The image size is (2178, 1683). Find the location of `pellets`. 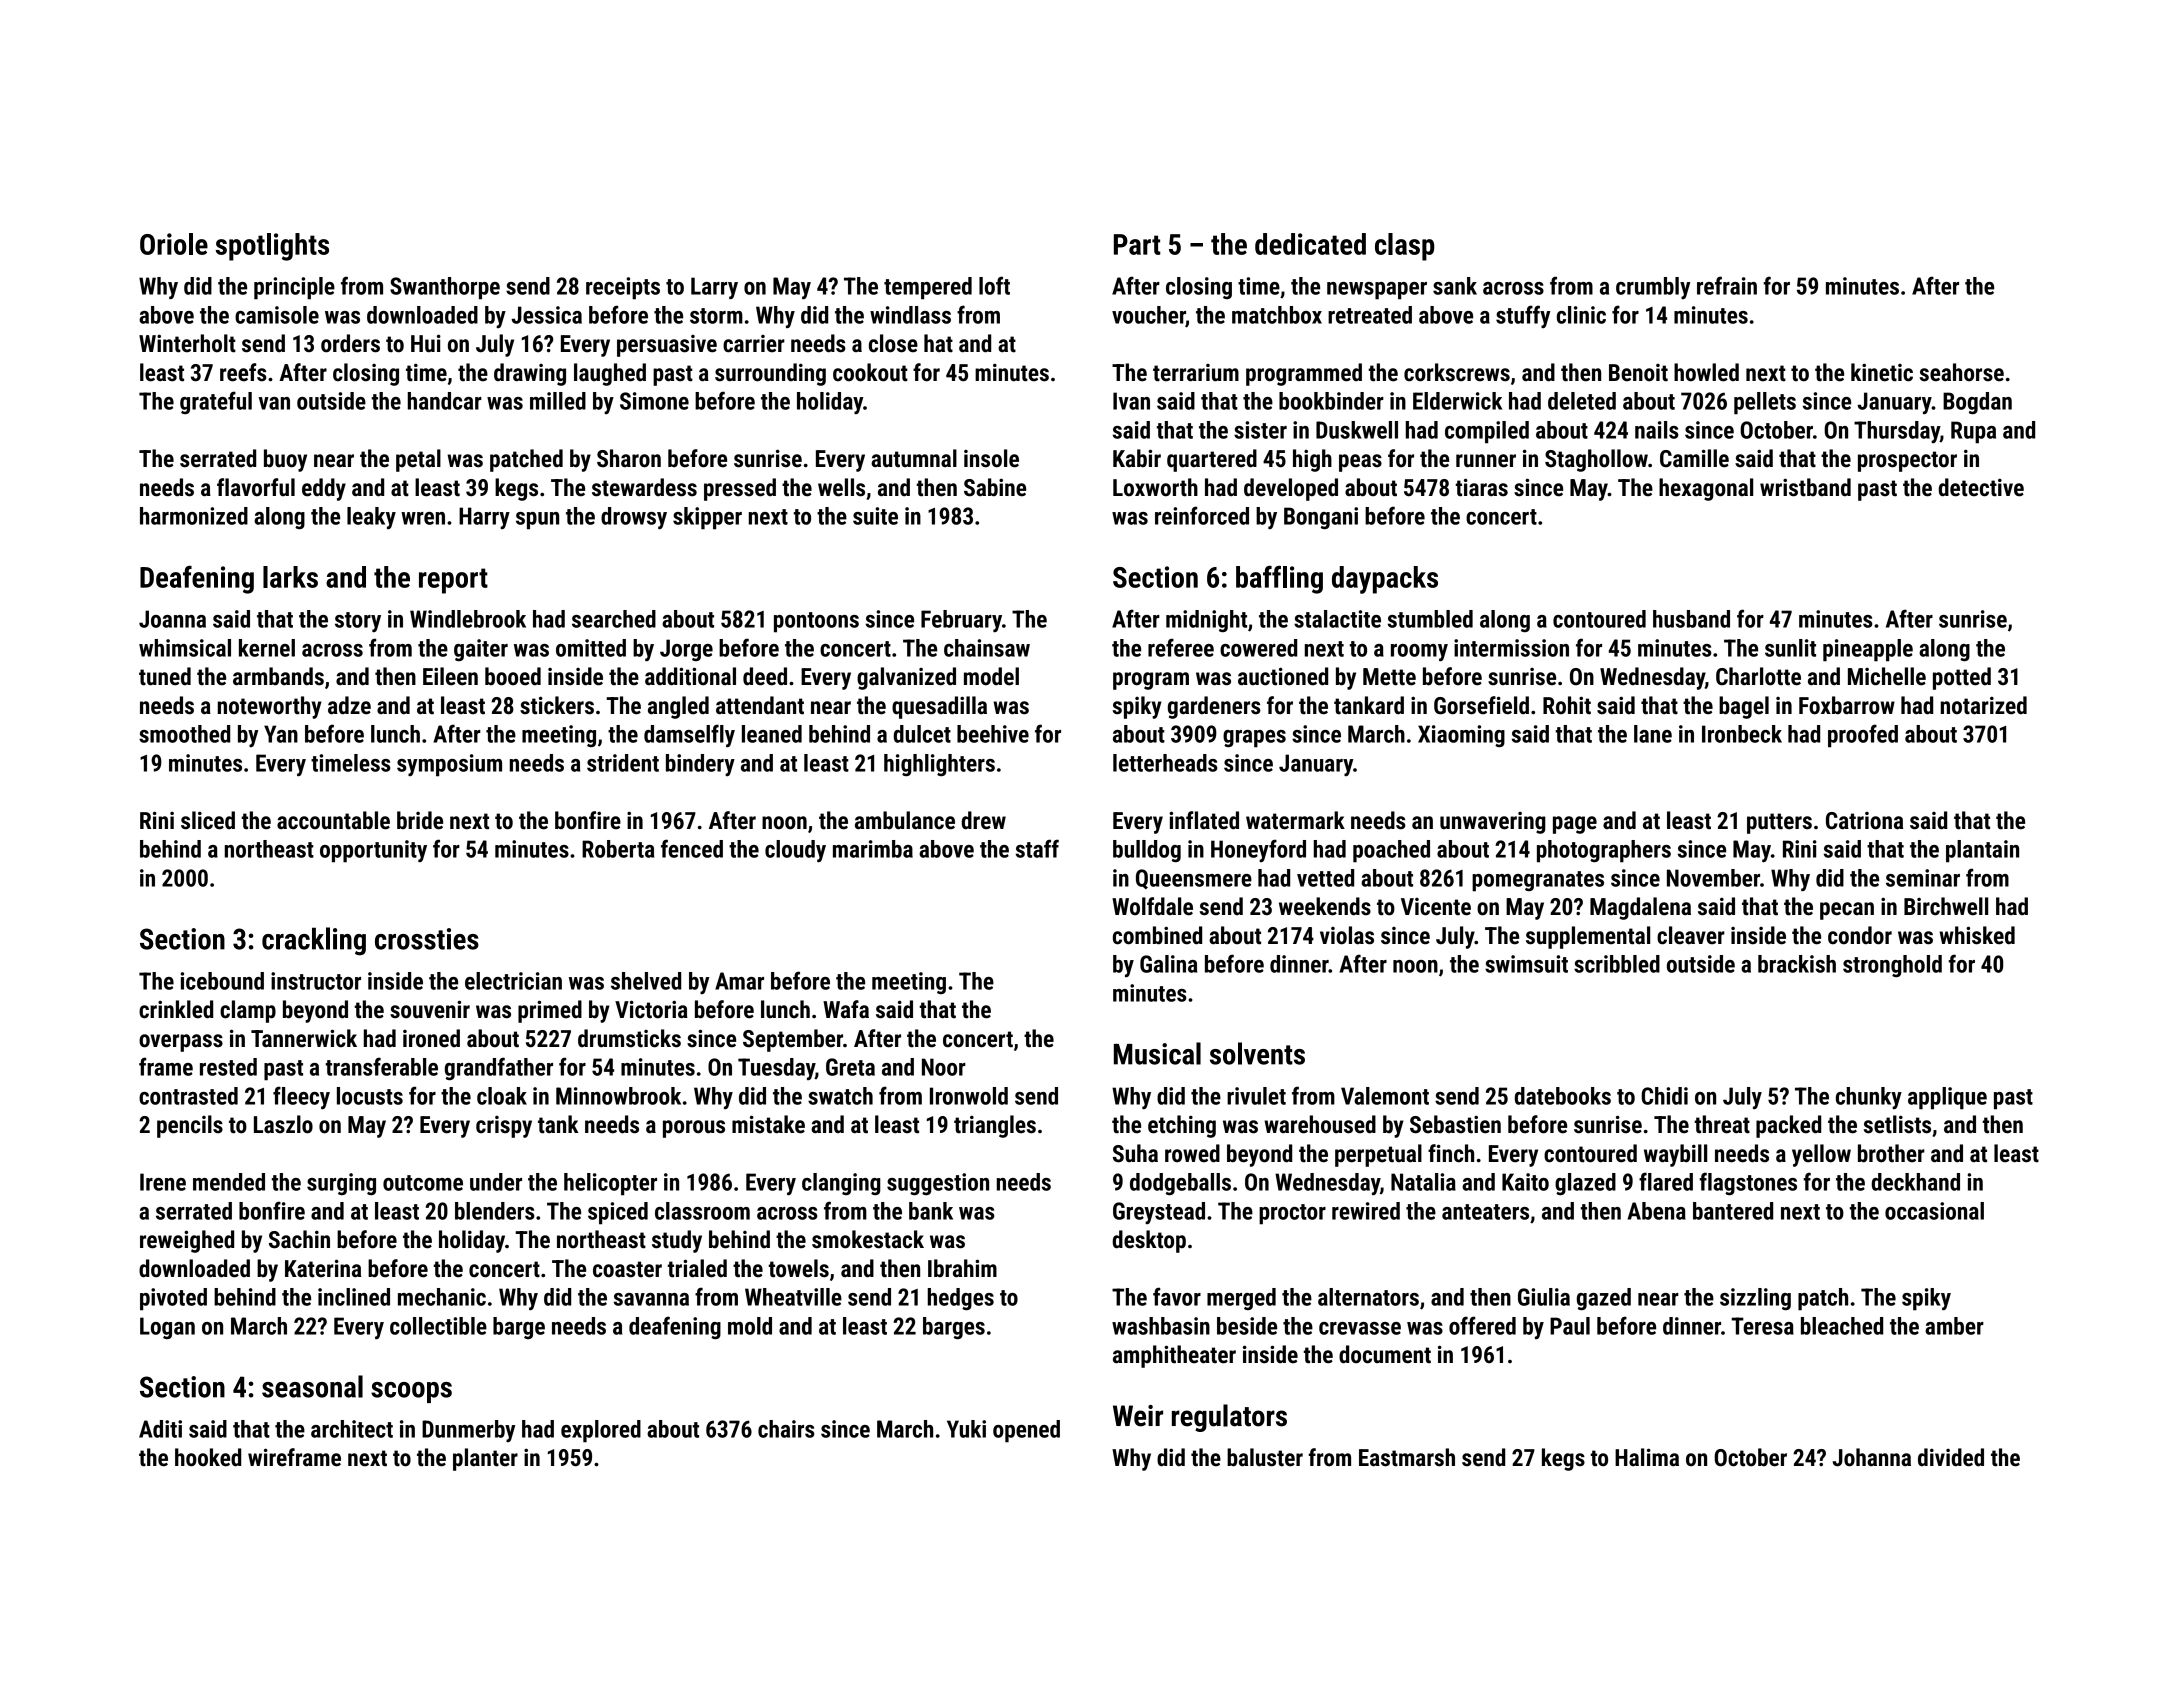

pellets is located at coordinates (1765, 403).
